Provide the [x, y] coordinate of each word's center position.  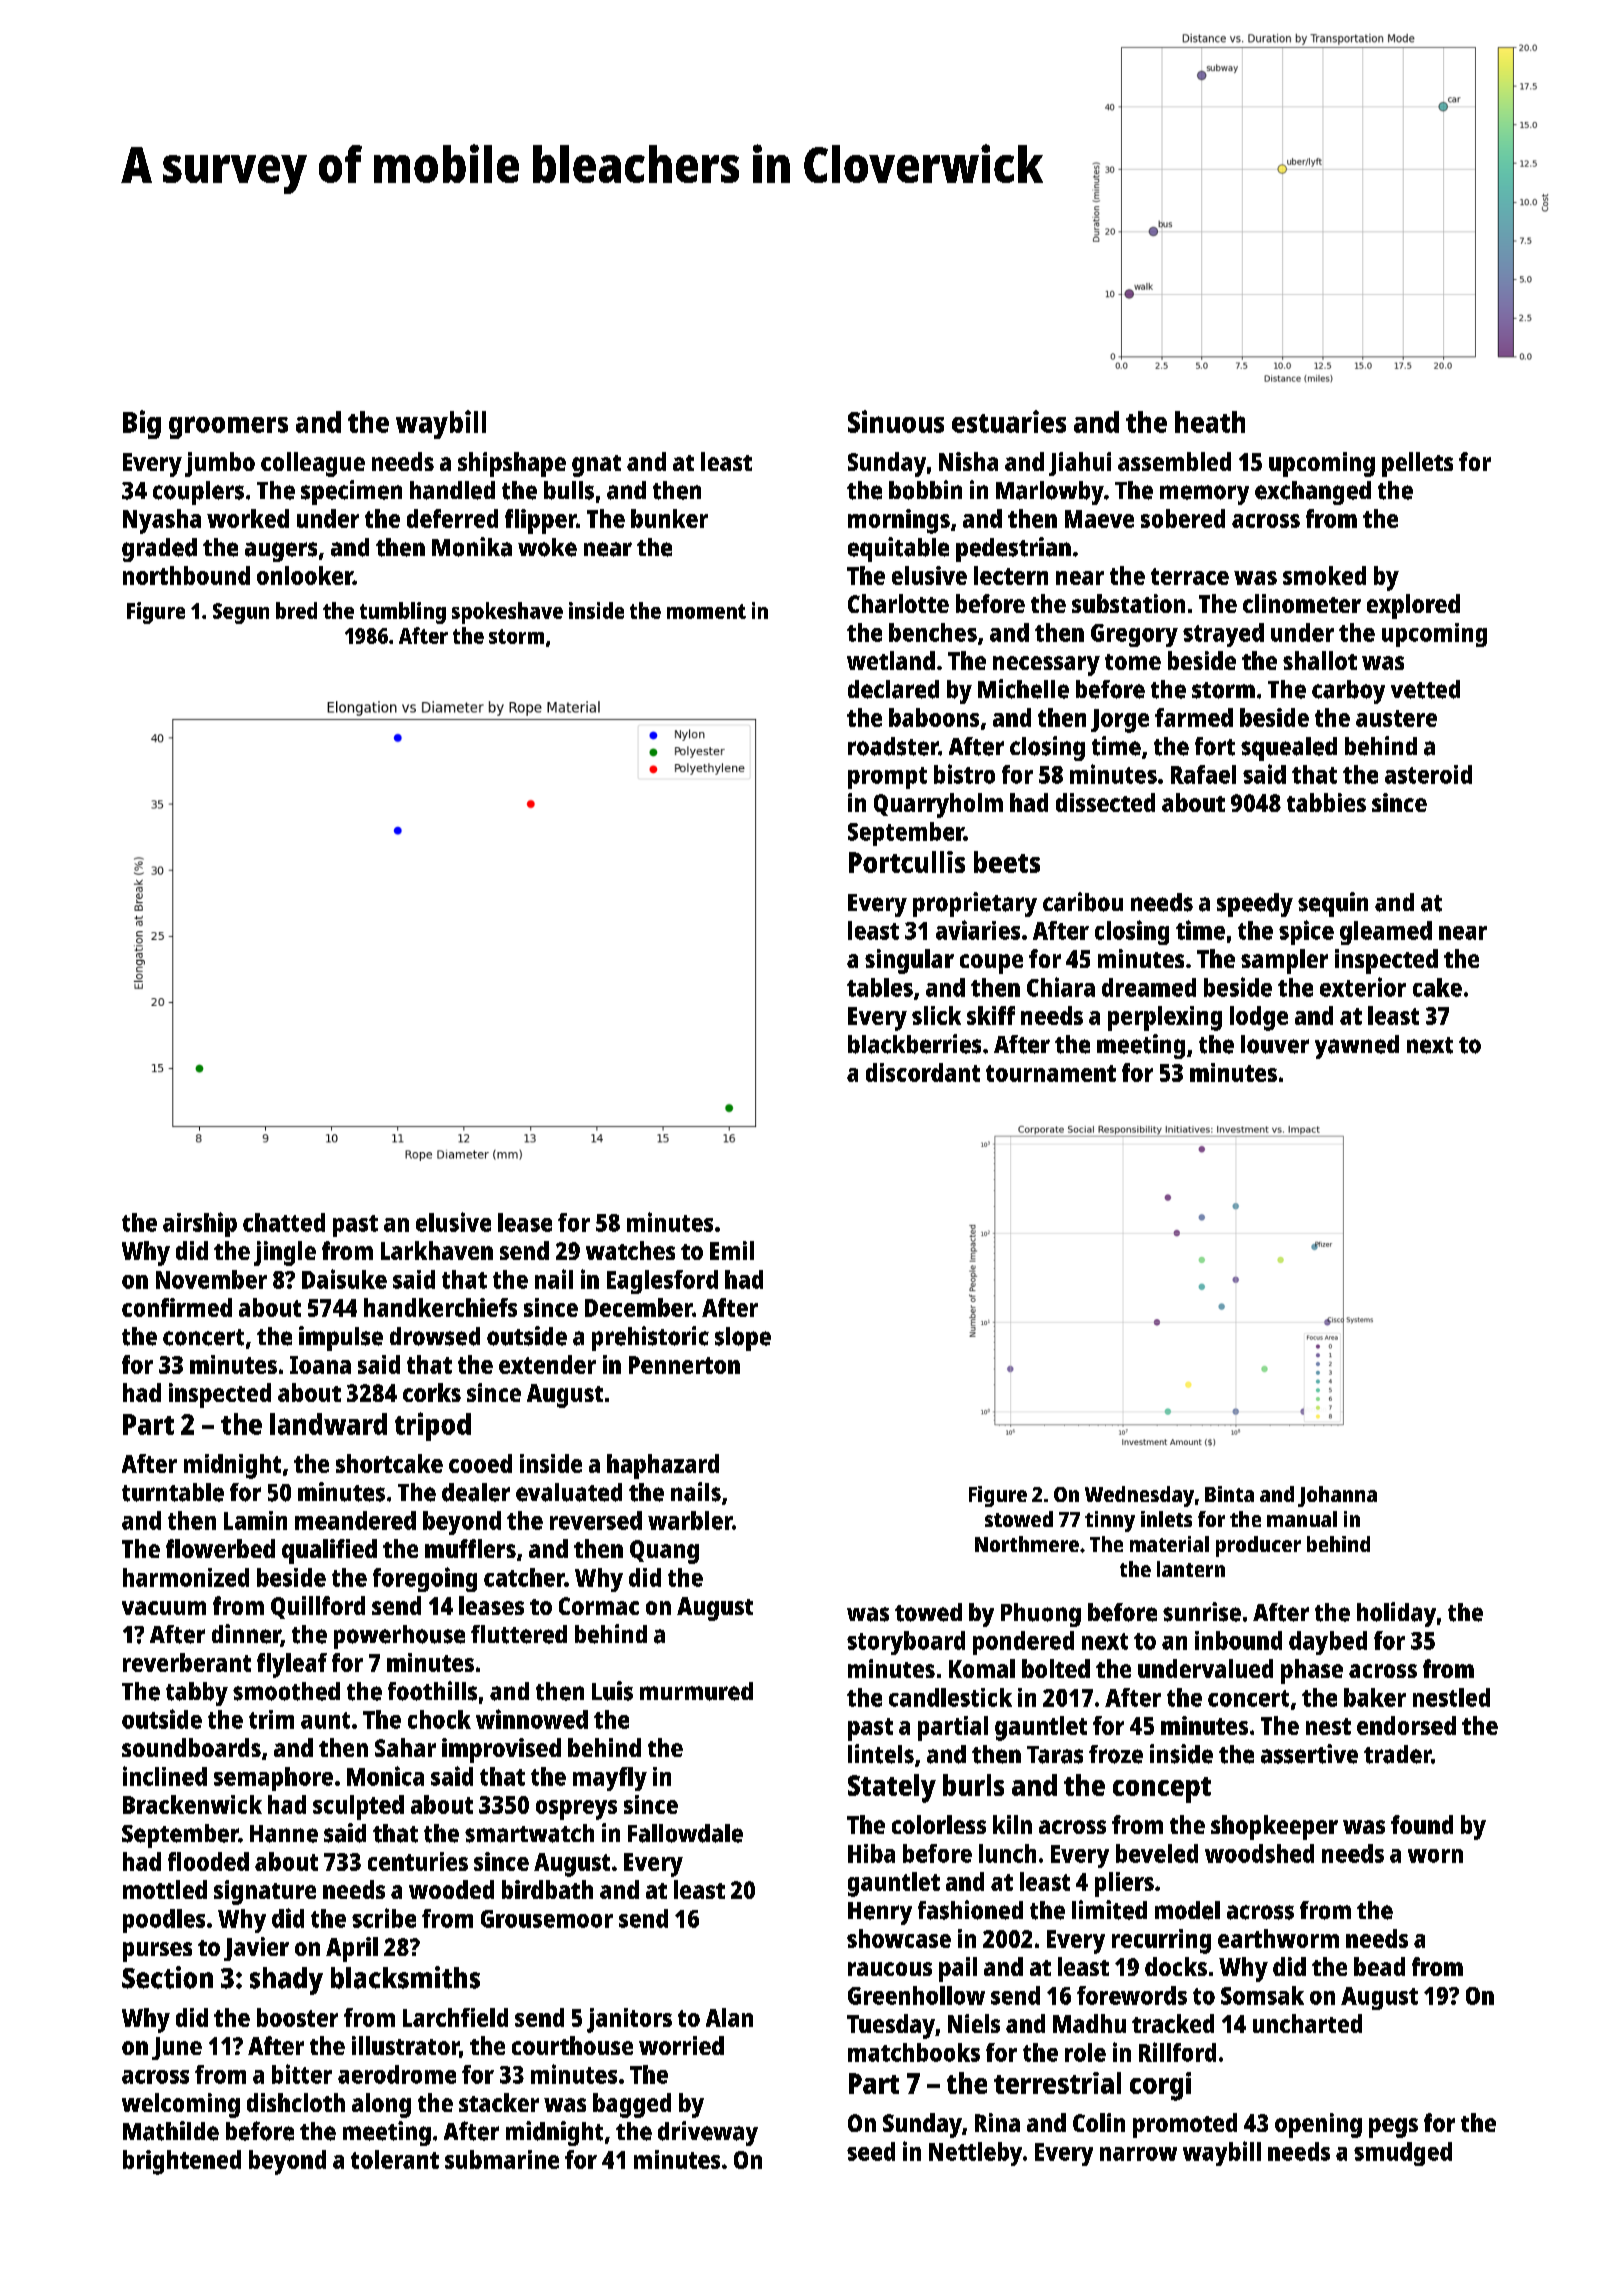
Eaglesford [662, 1282]
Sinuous [896, 421]
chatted [284, 1222]
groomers [228, 427]
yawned [1357, 1047]
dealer [476, 1492]
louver [1275, 1044]
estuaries [1009, 421]
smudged [1403, 2154]
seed [871, 2151]
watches [630, 1250]
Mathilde [171, 2131]
